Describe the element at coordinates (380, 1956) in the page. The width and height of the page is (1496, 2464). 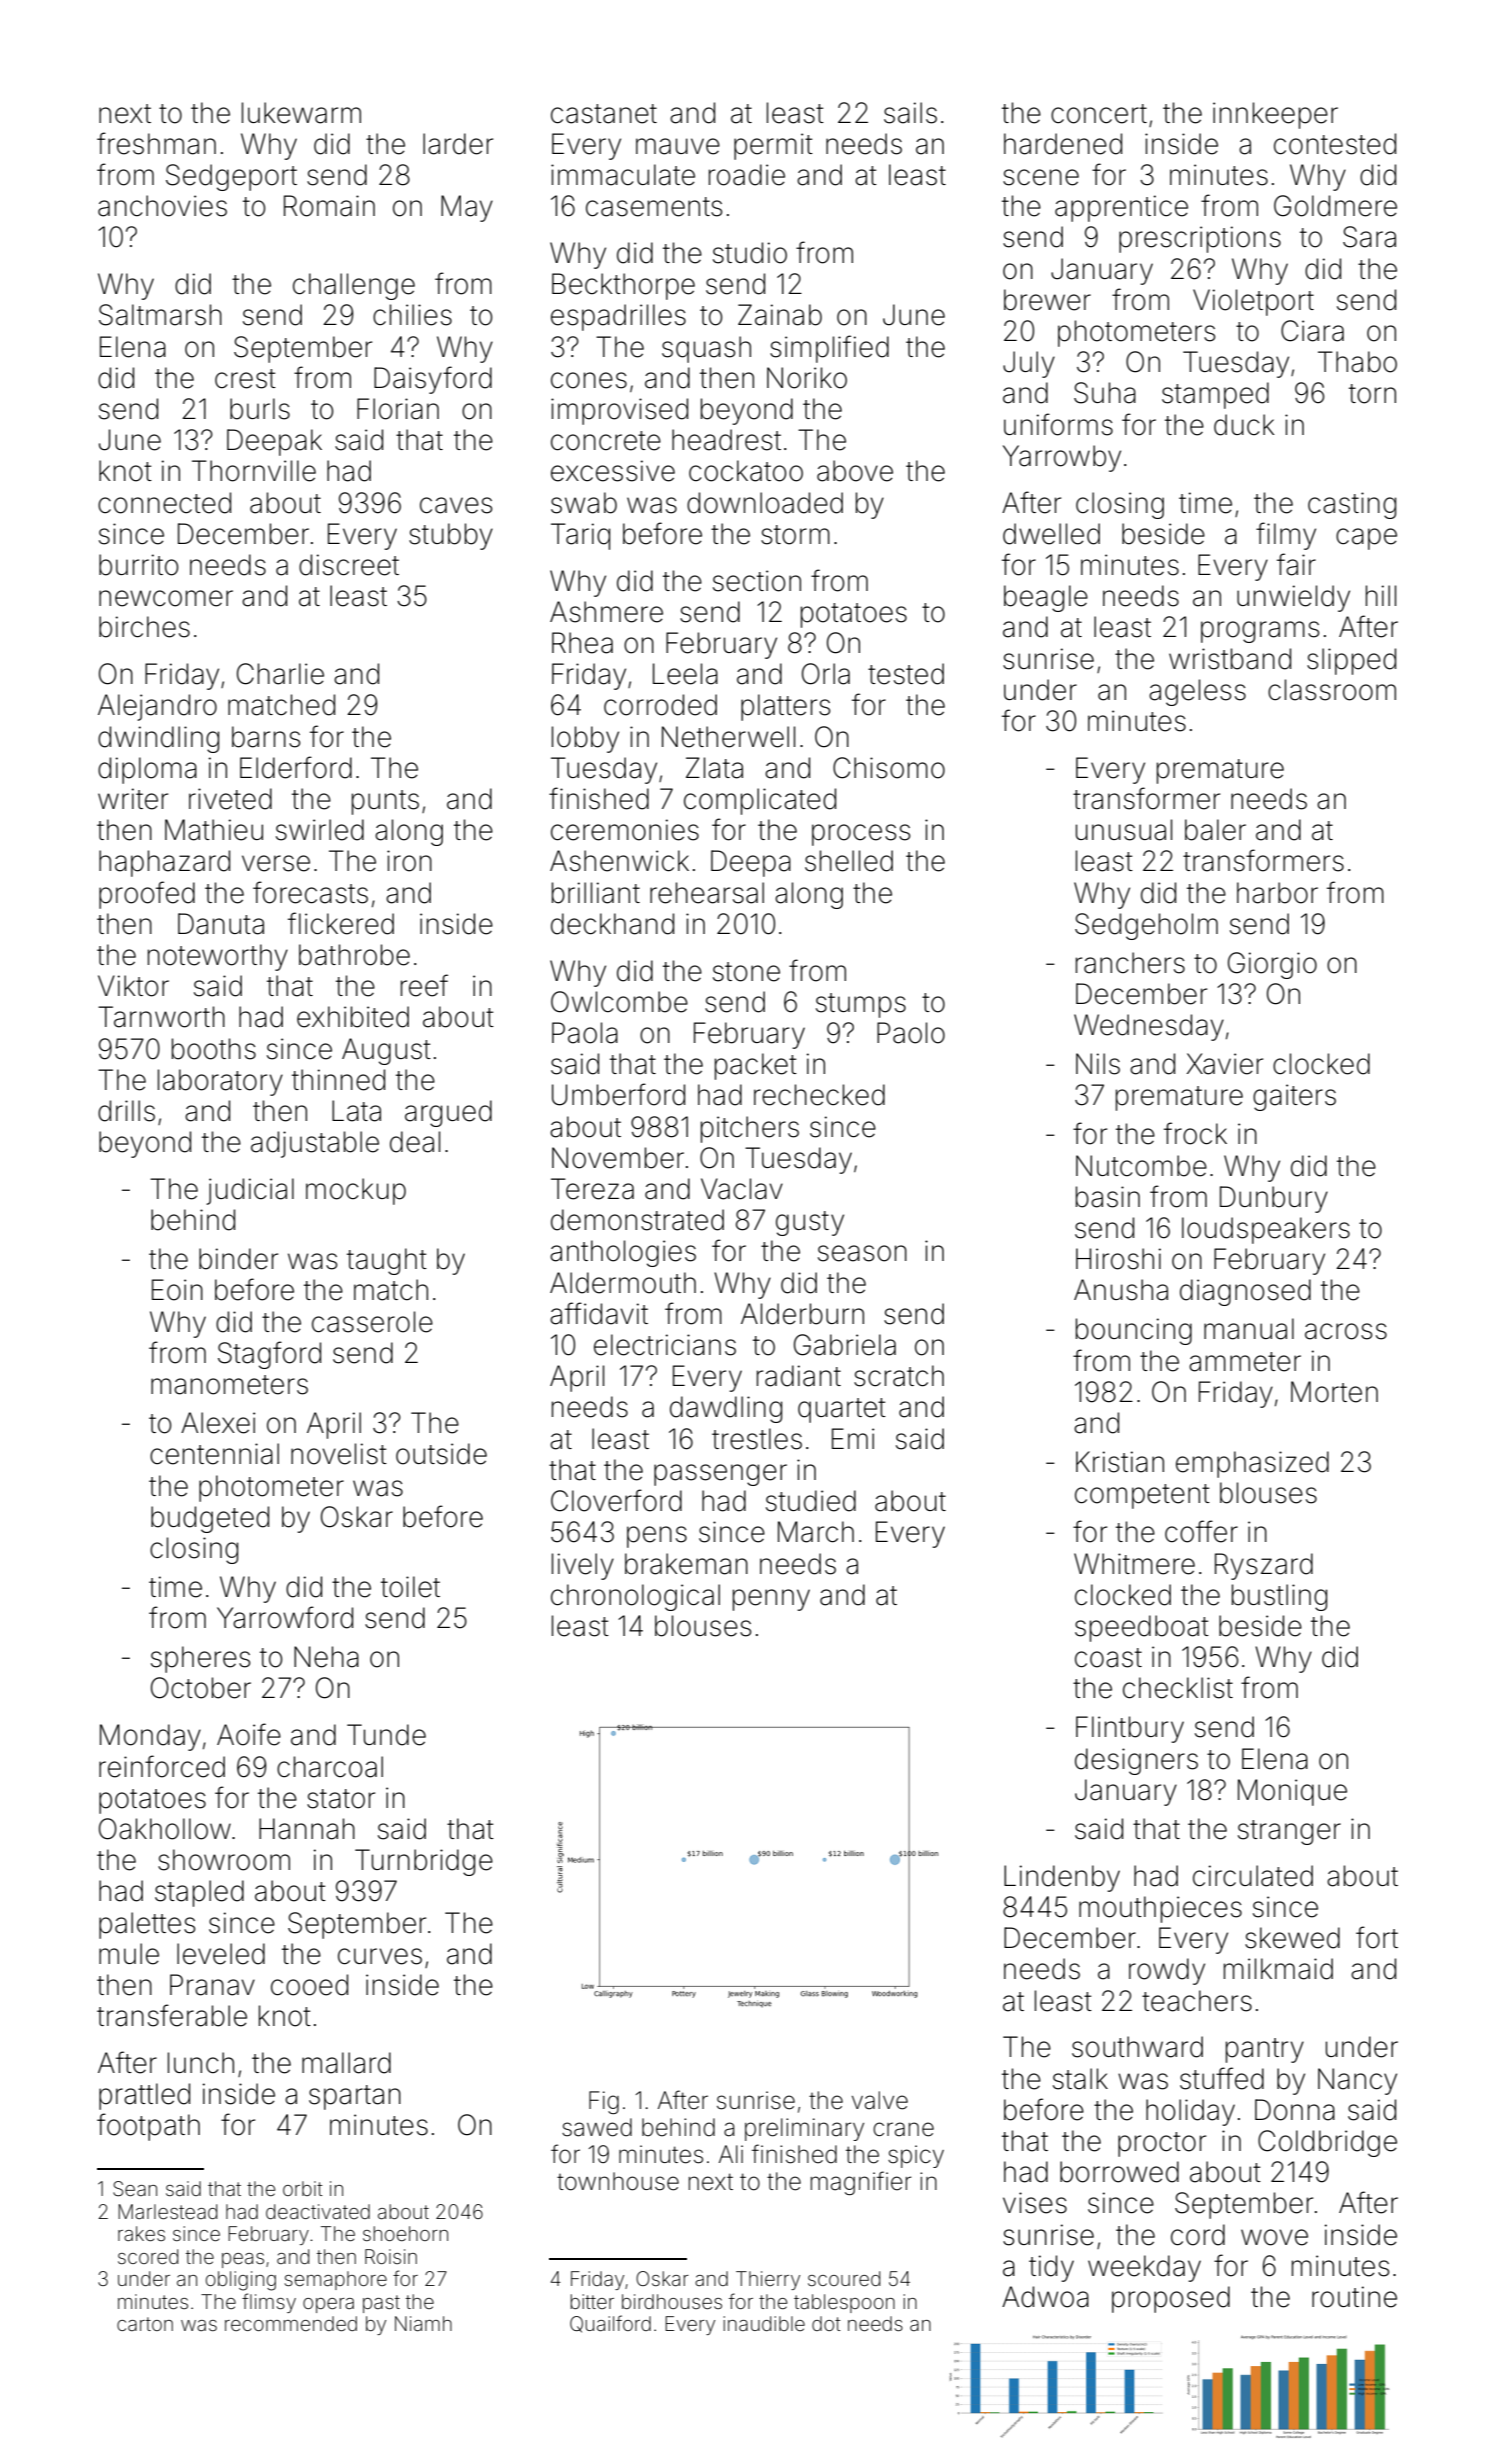
I see `curves` at that location.
